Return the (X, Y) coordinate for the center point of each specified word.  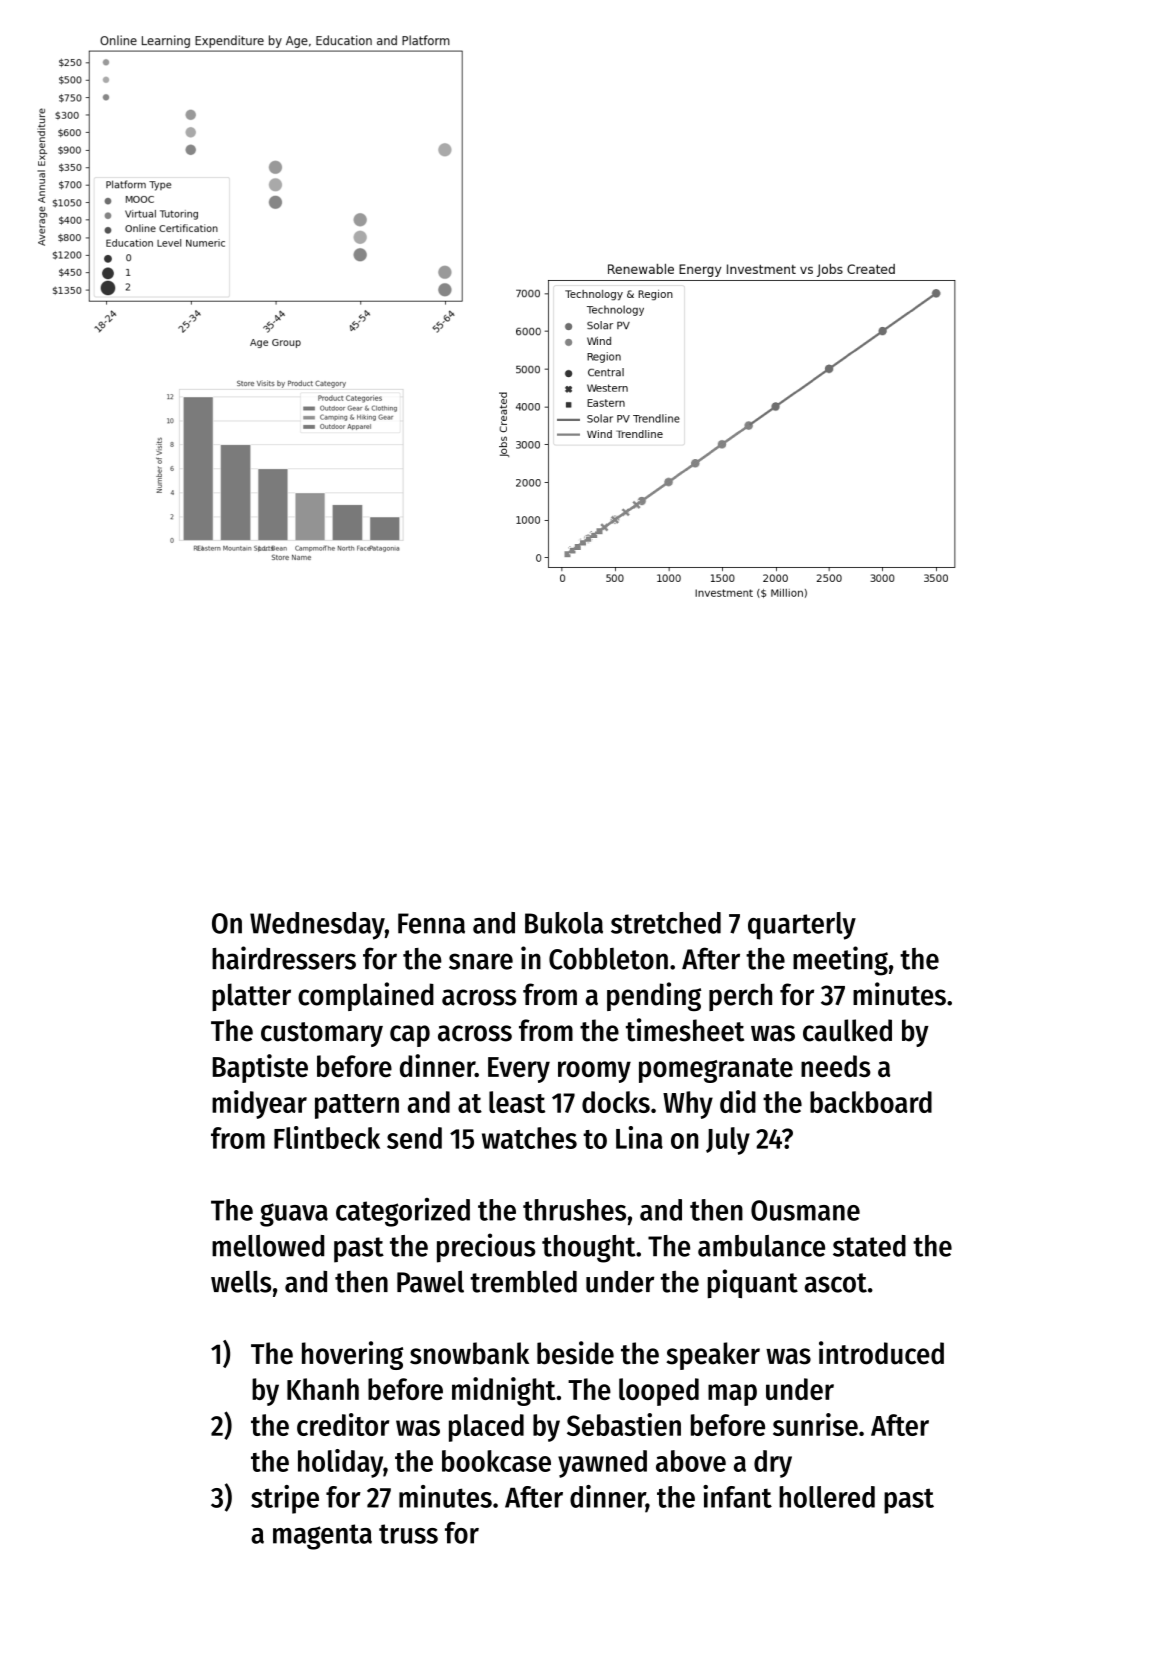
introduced (881, 1353)
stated (869, 1246)
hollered (827, 1497)
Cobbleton (608, 959)
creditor (343, 1424)
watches (529, 1138)
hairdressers (284, 958)
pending (654, 996)
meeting (840, 961)
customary (322, 1034)
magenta (322, 1537)
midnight (504, 1391)
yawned (602, 1464)
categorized (403, 1212)
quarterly (802, 926)
